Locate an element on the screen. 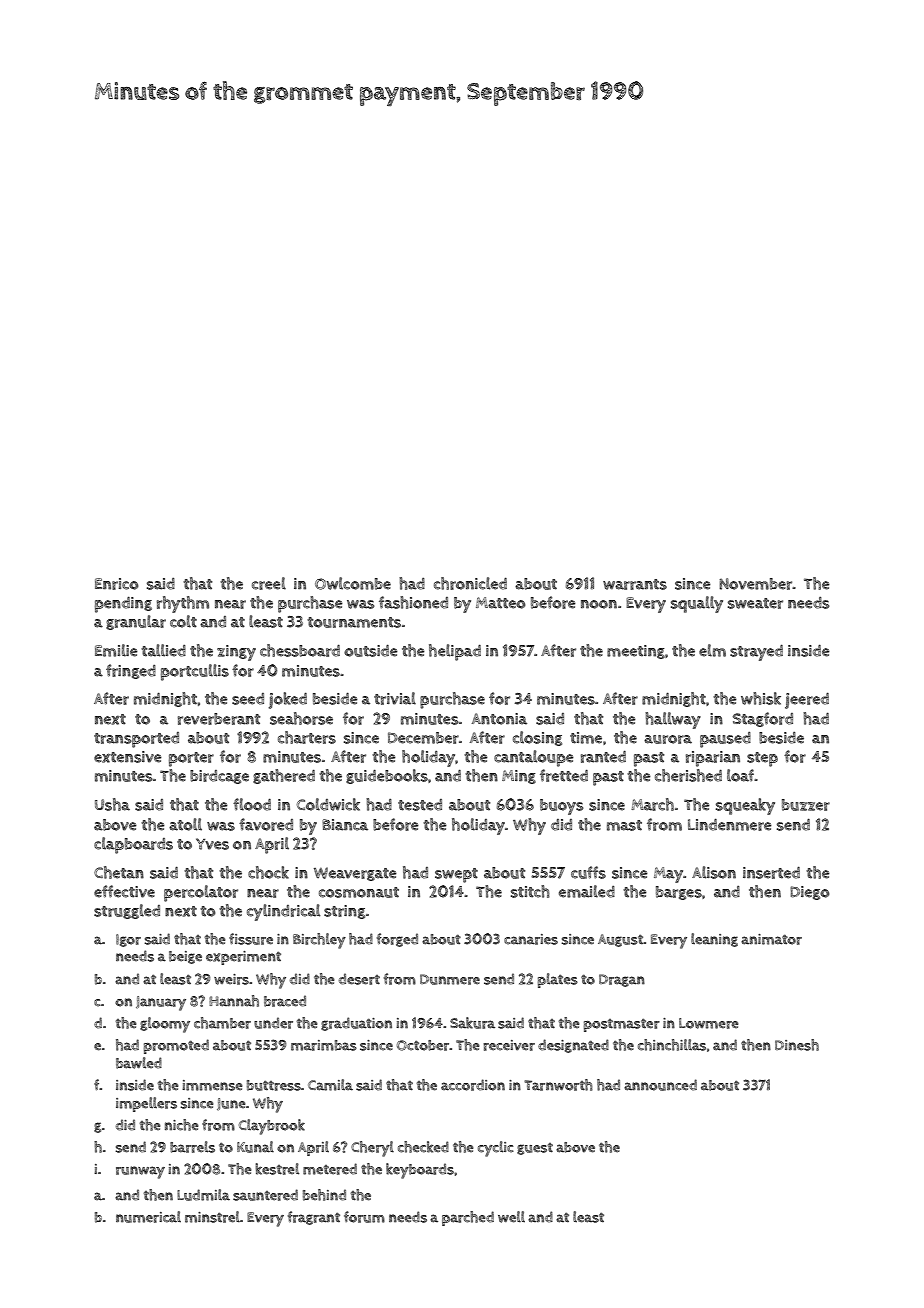 The image size is (924, 1308). Bianca is located at coordinates (345, 825).
